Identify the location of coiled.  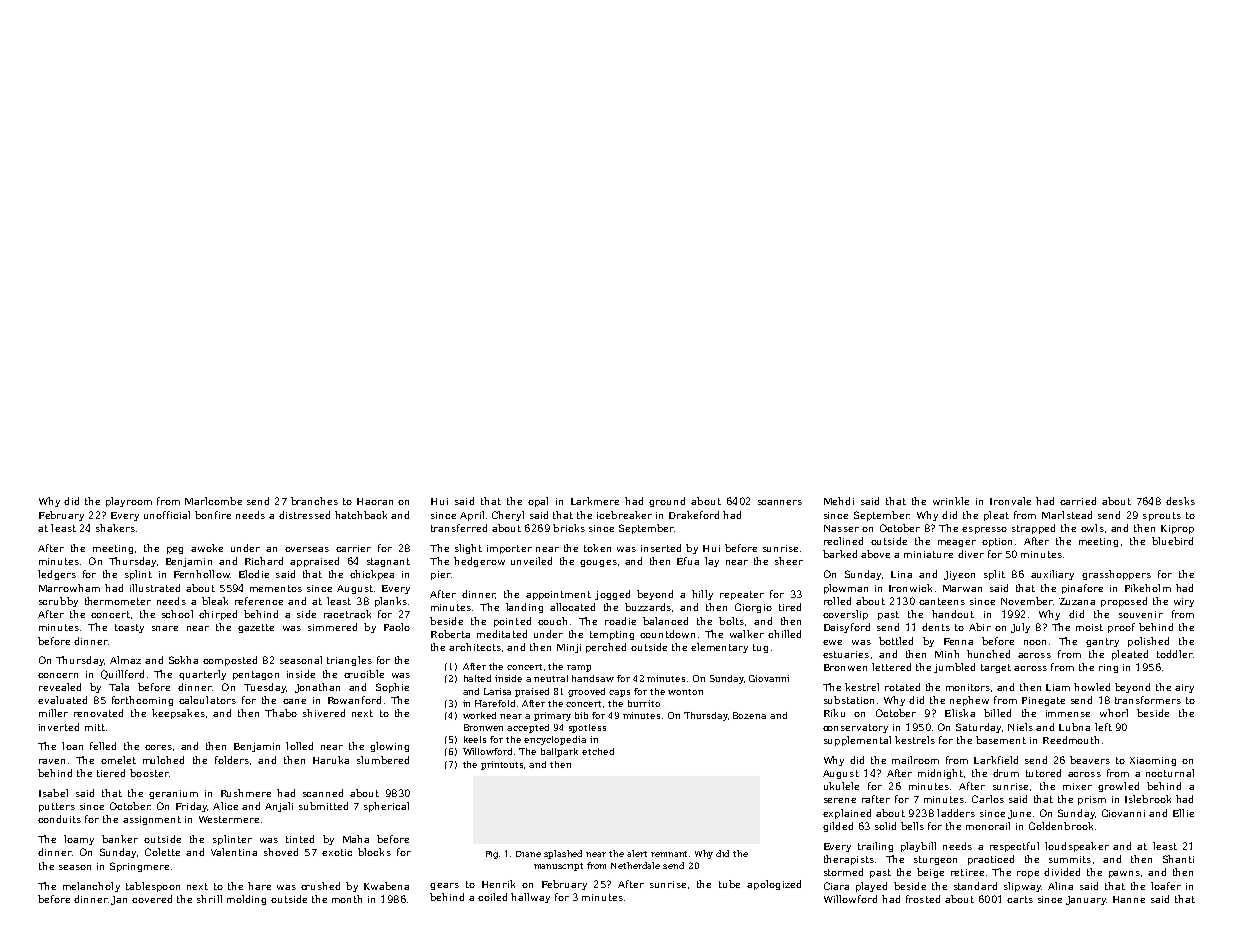
(492, 897).
